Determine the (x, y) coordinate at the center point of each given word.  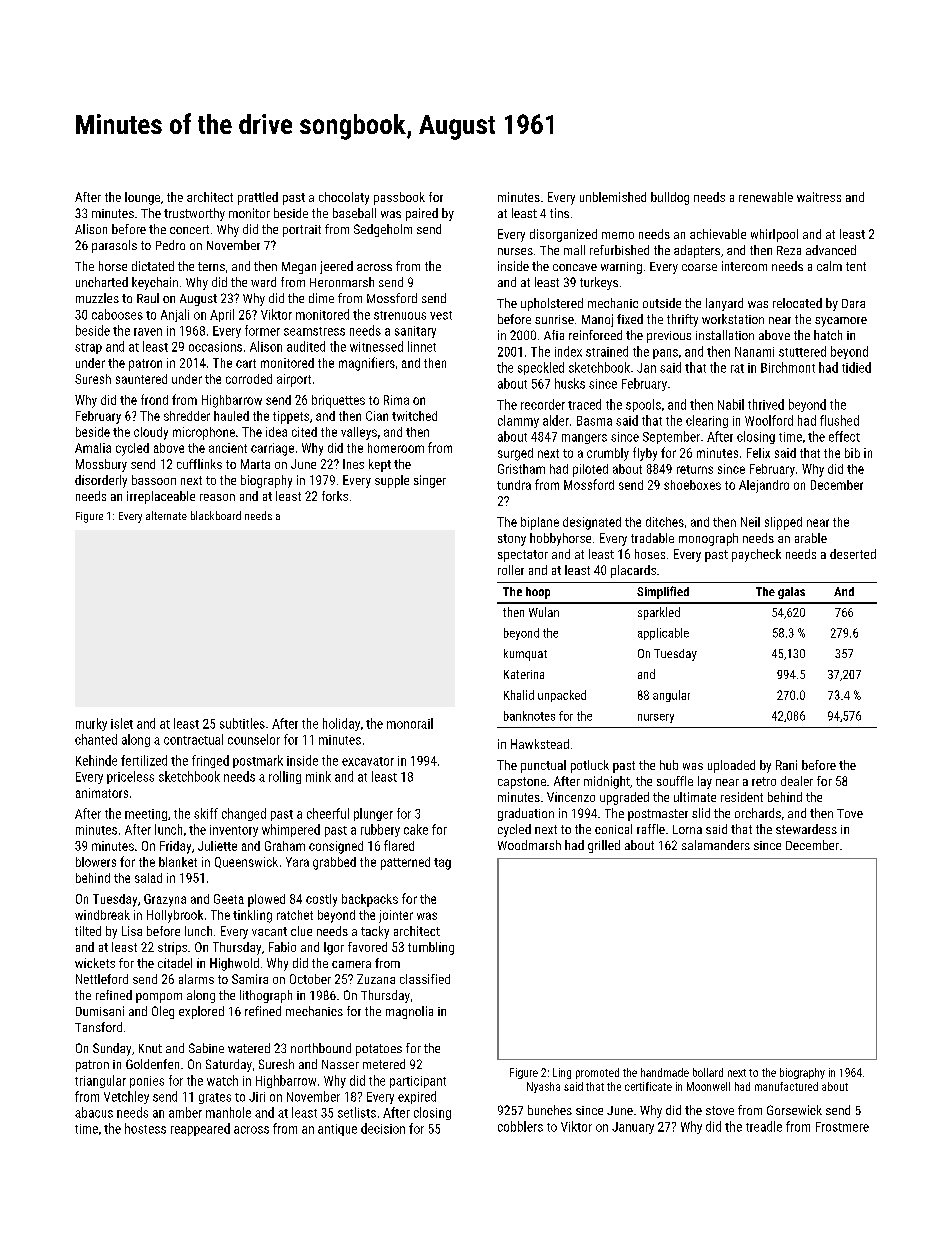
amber (185, 1112)
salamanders (716, 845)
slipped (783, 523)
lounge (142, 198)
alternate (166, 515)
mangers (584, 439)
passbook (399, 198)
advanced (831, 250)
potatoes (379, 1050)
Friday (175, 847)
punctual (543, 766)
